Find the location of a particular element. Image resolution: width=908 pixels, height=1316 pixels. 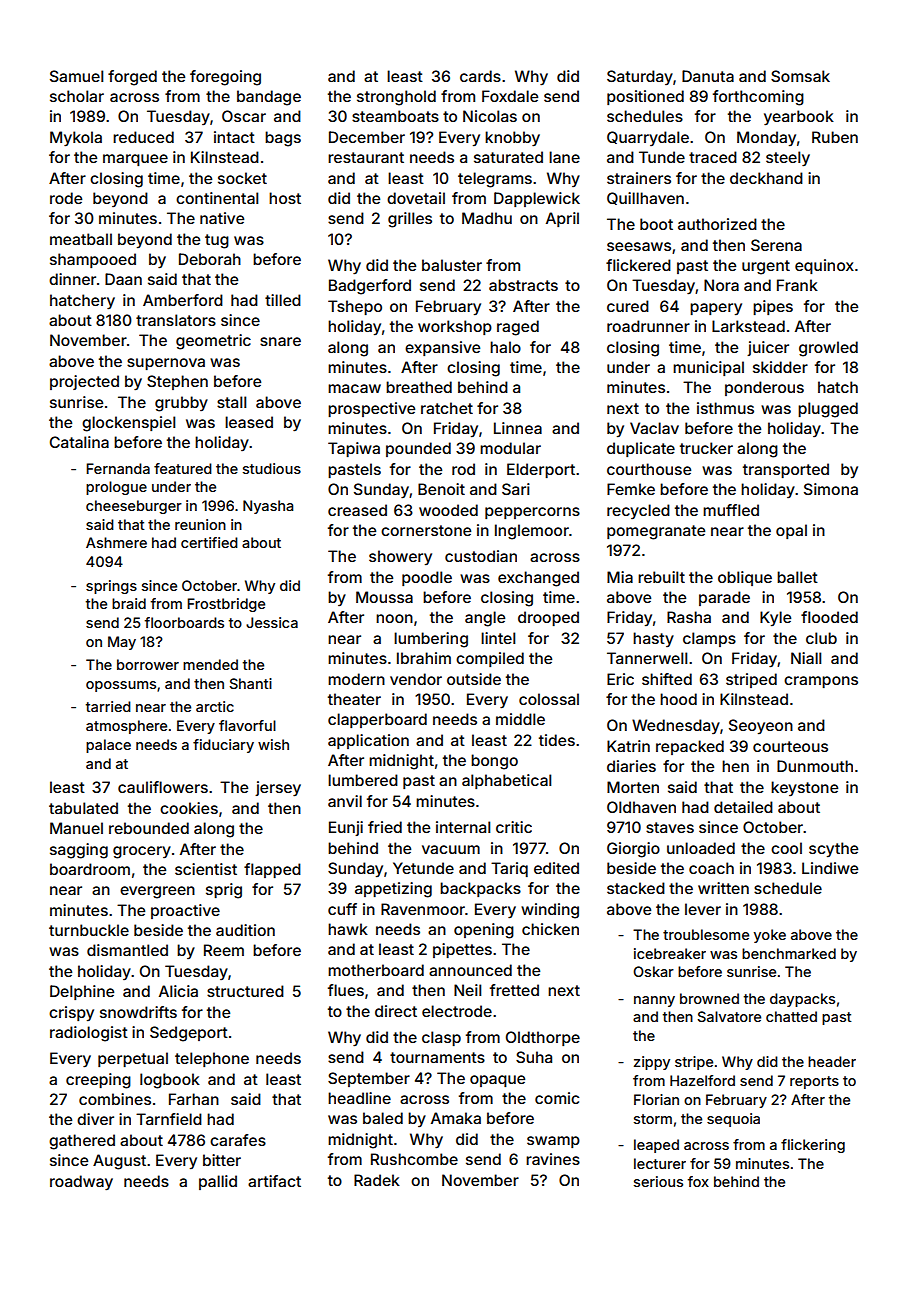

Somsak is located at coordinates (800, 76).
